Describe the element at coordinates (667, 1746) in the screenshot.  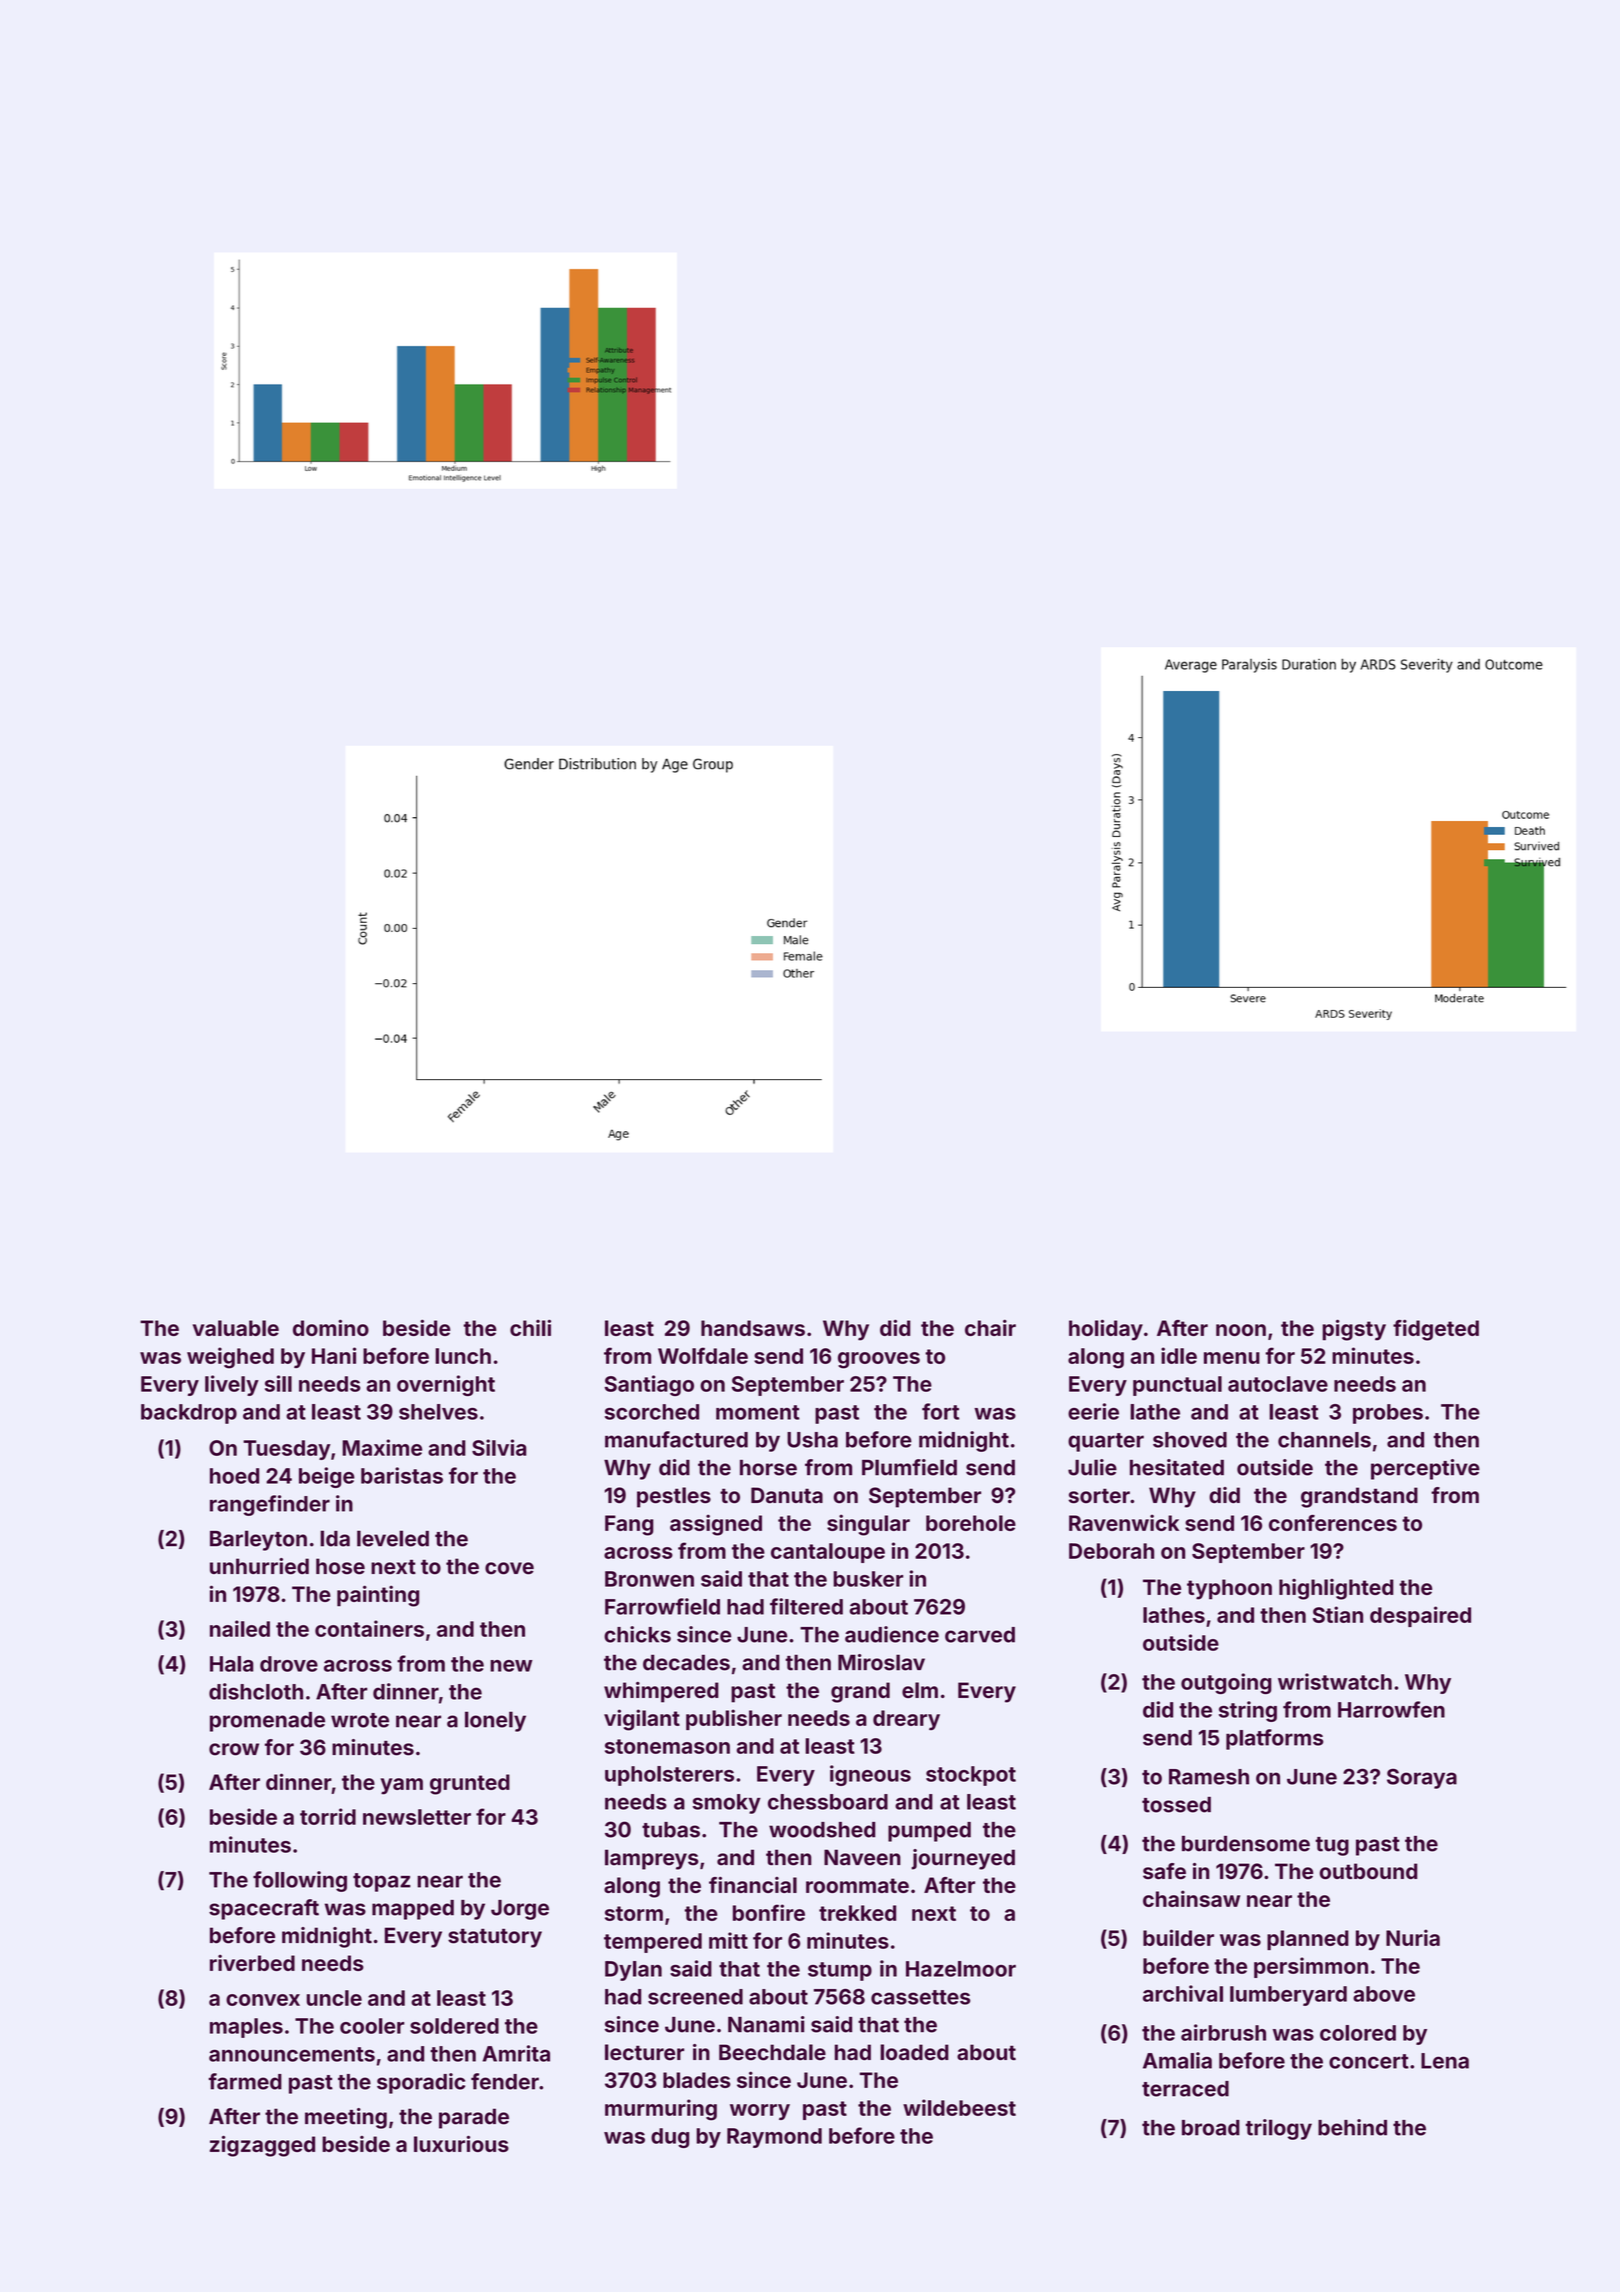
I see `stonemason` at that location.
